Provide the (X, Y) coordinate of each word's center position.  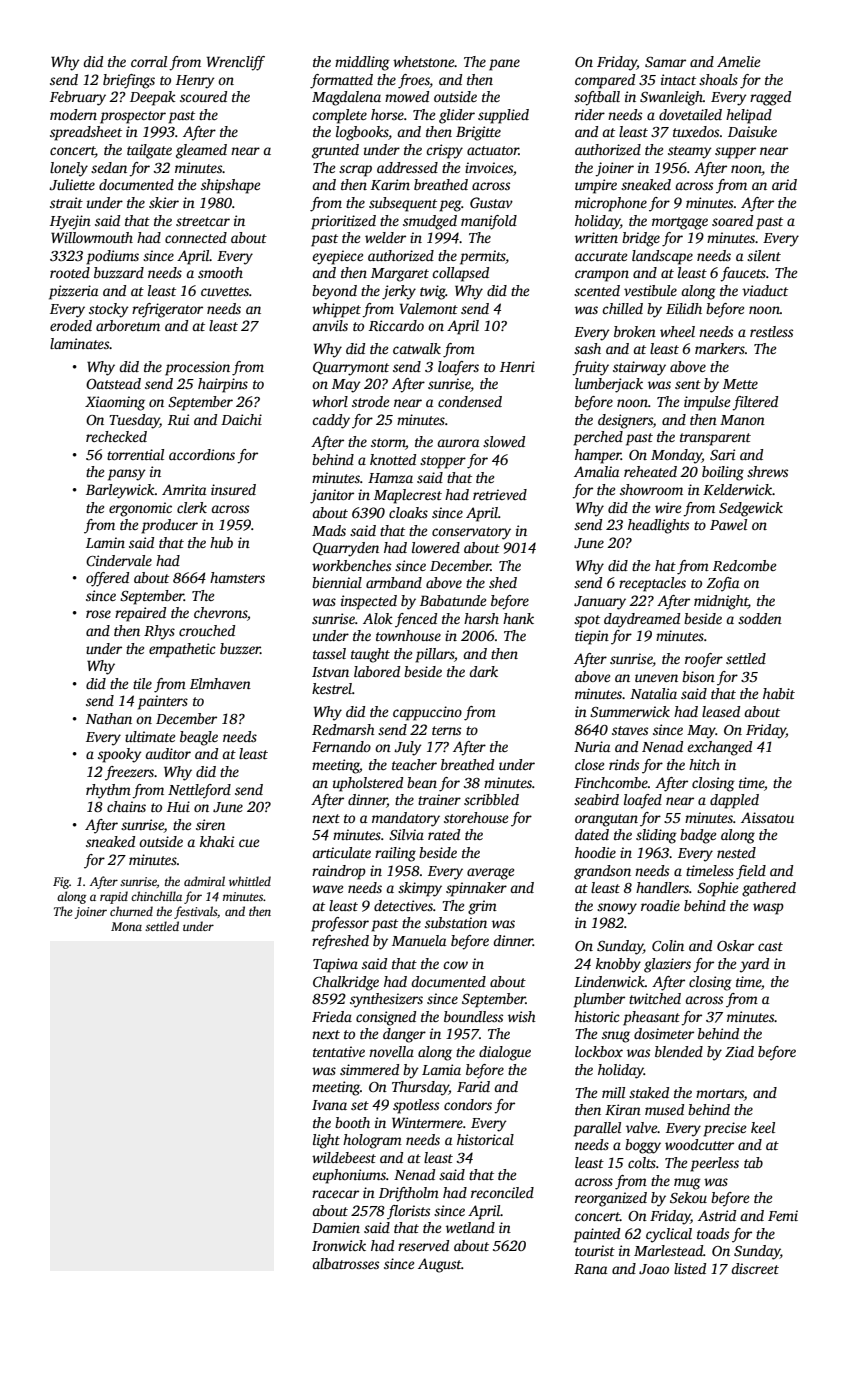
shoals (718, 79)
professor (340, 924)
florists (408, 1212)
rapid (114, 897)
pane (504, 65)
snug (616, 1037)
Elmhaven (220, 683)
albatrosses (345, 1263)
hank (518, 618)
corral (149, 61)
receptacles (652, 584)
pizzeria (73, 292)
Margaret (400, 275)
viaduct (765, 290)
